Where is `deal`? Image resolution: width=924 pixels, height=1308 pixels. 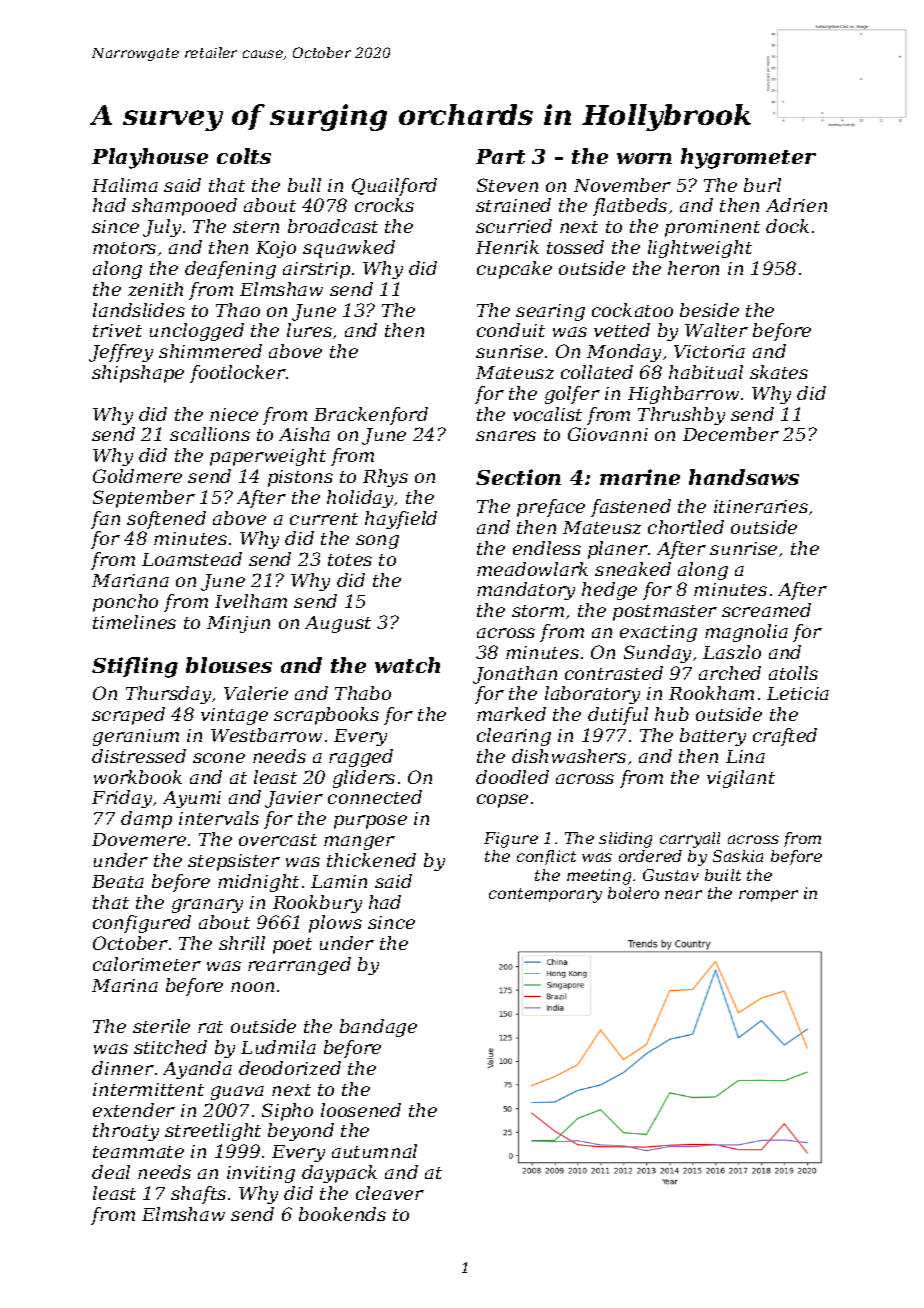
deal is located at coordinates (111, 1172).
